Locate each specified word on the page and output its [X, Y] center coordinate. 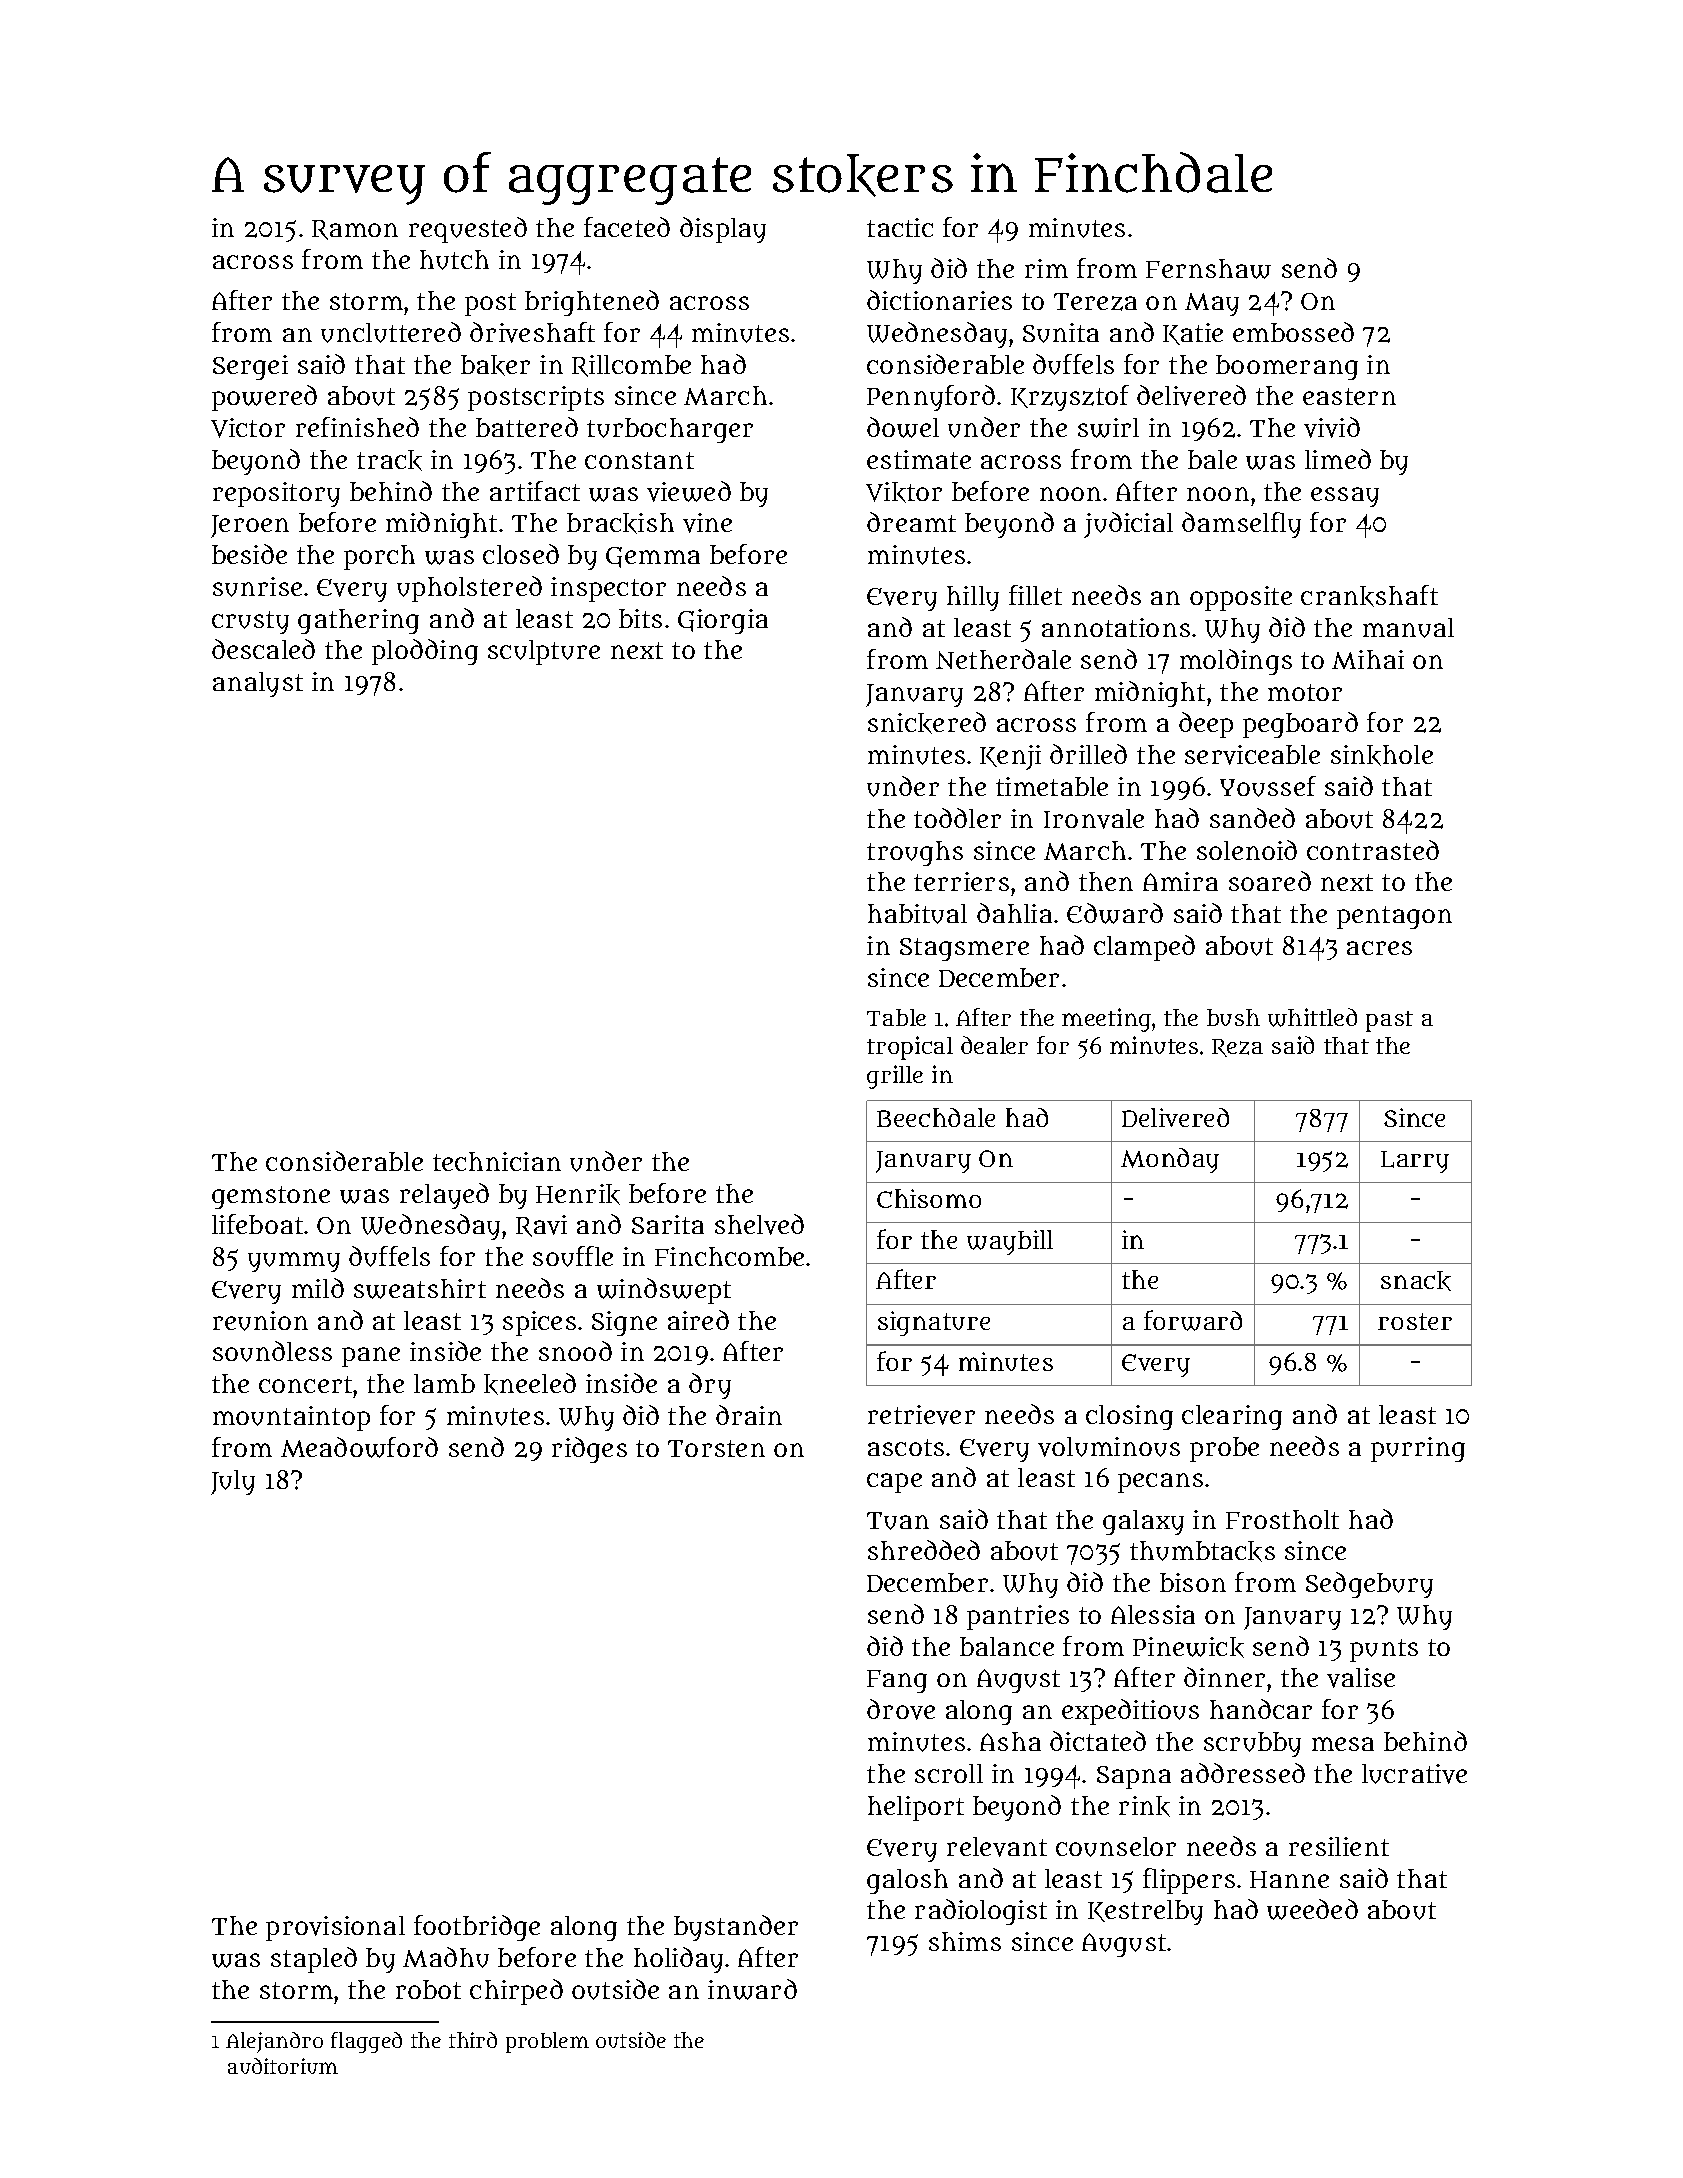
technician [497, 1161]
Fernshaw [1208, 269]
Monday [1170, 1160]
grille [895, 1077]
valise [1361, 1678]
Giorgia [723, 621]
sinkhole [1382, 755]
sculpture [544, 652]
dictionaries [939, 300]
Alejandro [274, 2042]
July [233, 1482]
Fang [897, 1681]
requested [468, 230]
